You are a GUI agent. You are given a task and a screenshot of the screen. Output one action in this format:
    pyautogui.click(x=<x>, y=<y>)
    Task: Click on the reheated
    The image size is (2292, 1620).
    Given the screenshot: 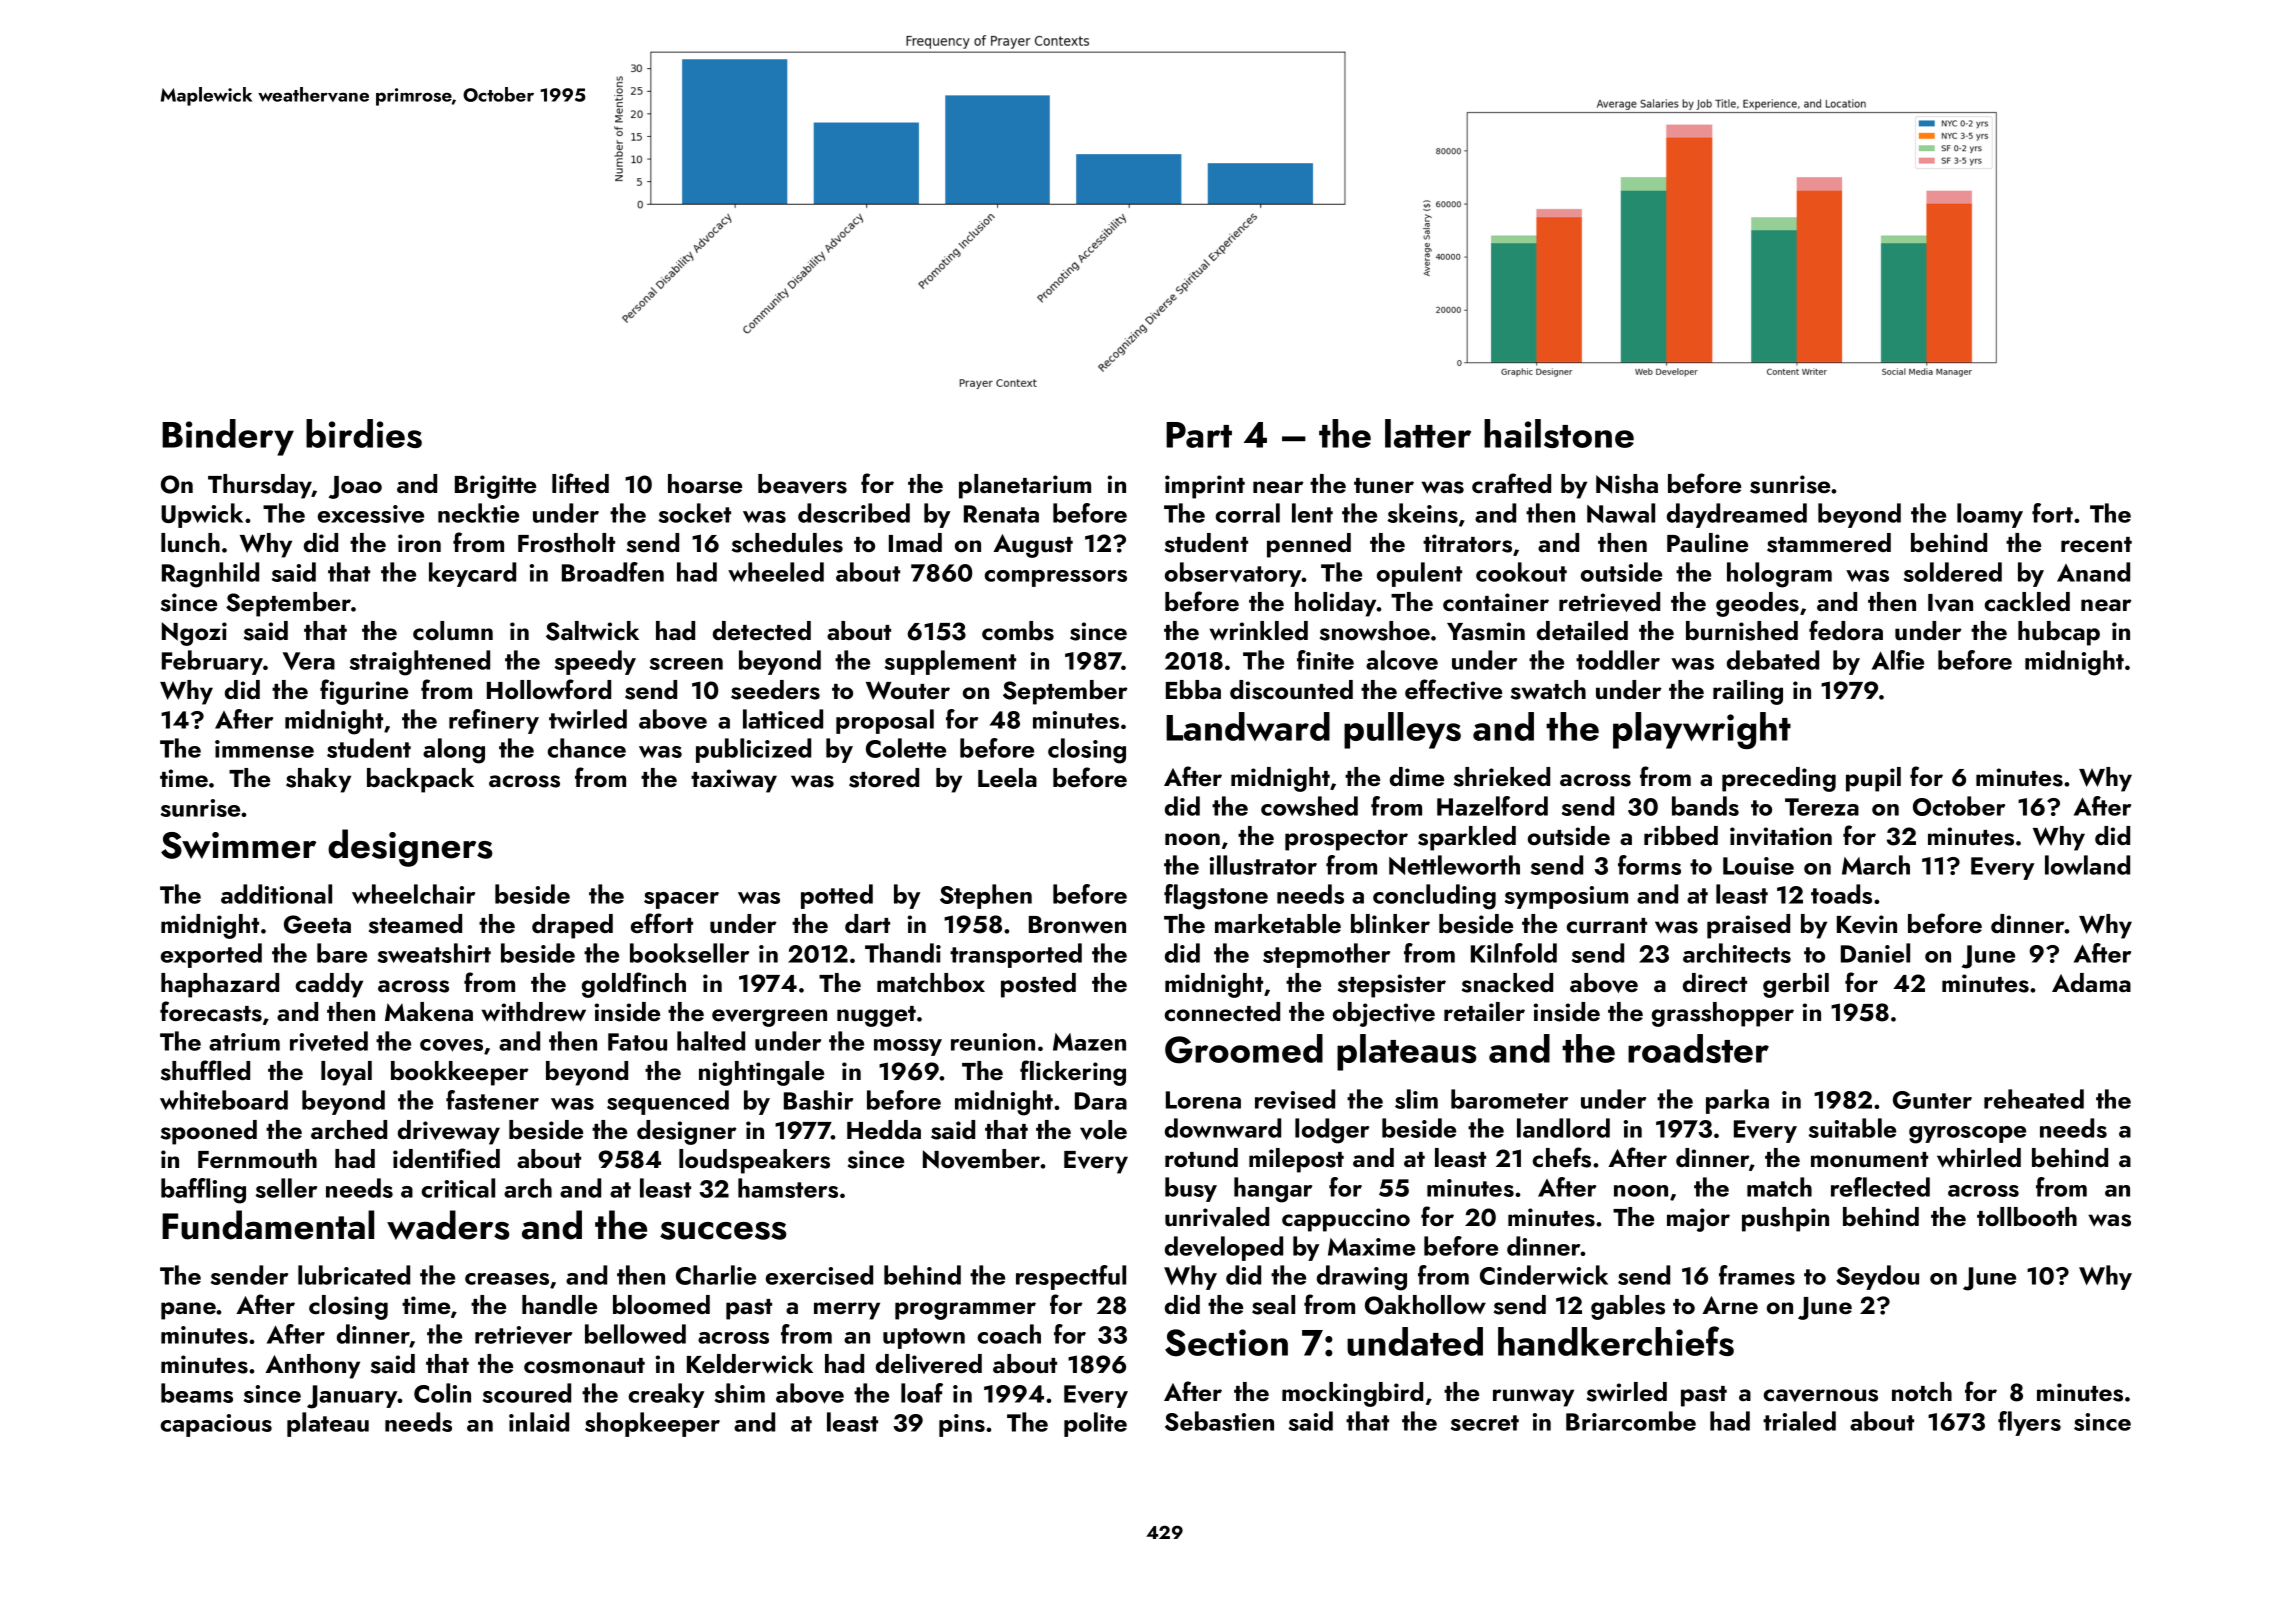 What is the action you would take?
    pyautogui.click(x=2034, y=1099)
